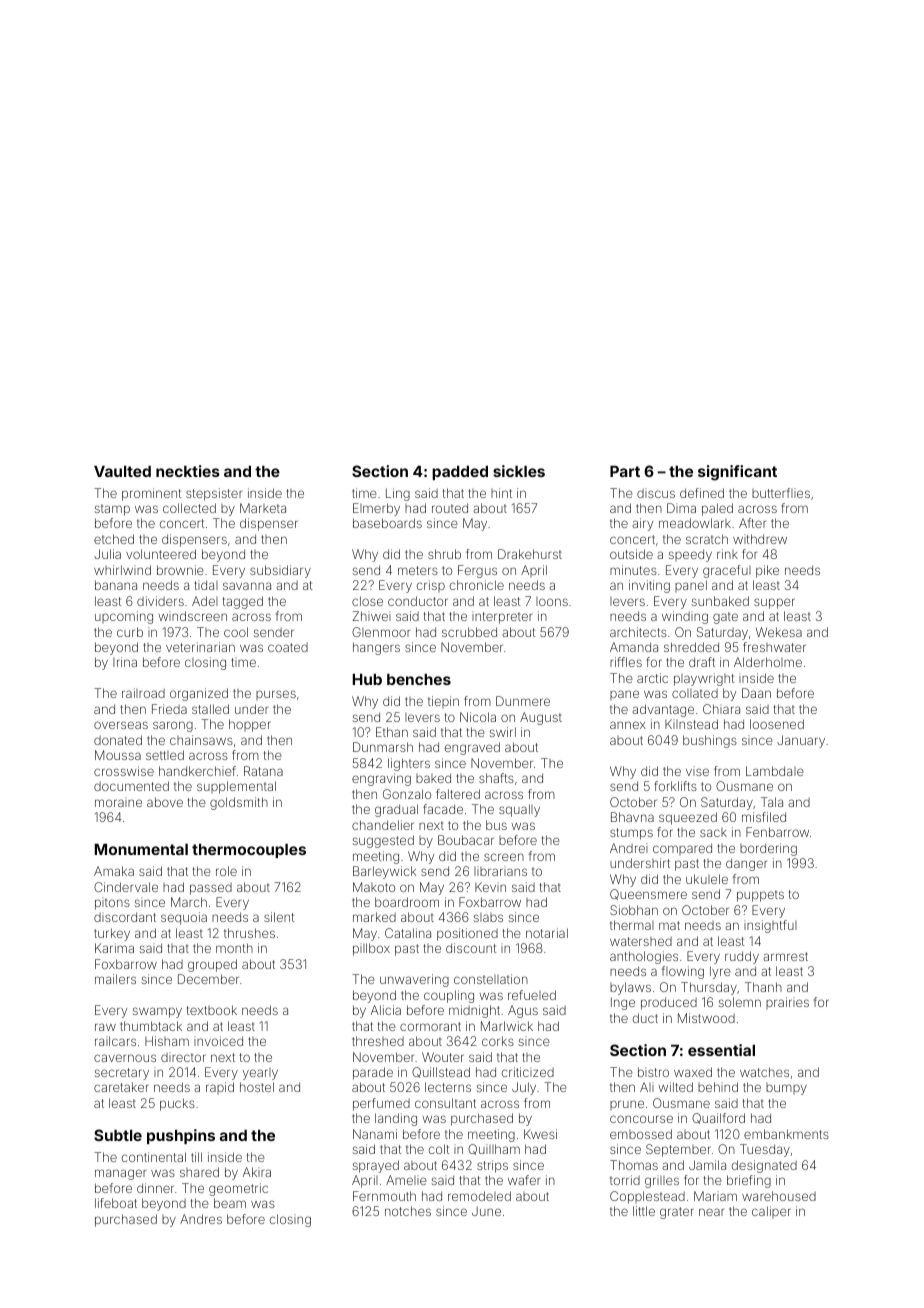 This page has width=924, height=1308. What do you see at coordinates (764, 1072) in the page?
I see `watches` at bounding box center [764, 1072].
